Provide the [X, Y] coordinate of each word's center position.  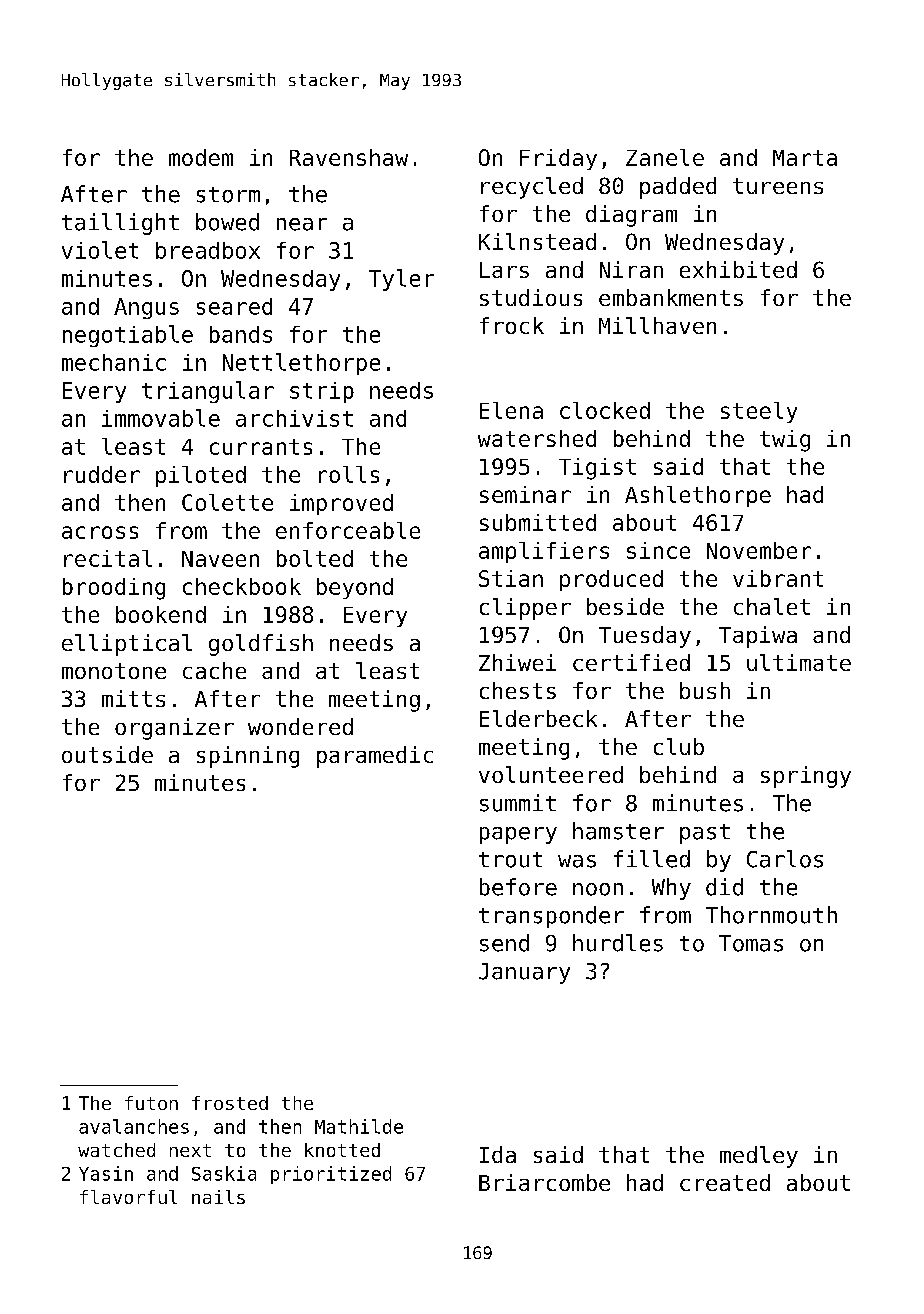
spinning [248, 757]
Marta [805, 158]
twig [785, 441]
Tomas [751, 943]
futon [151, 1103]
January [524, 973]
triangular [208, 392]
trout [510, 860]
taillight [120, 224]
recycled [532, 188]
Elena [511, 410]
